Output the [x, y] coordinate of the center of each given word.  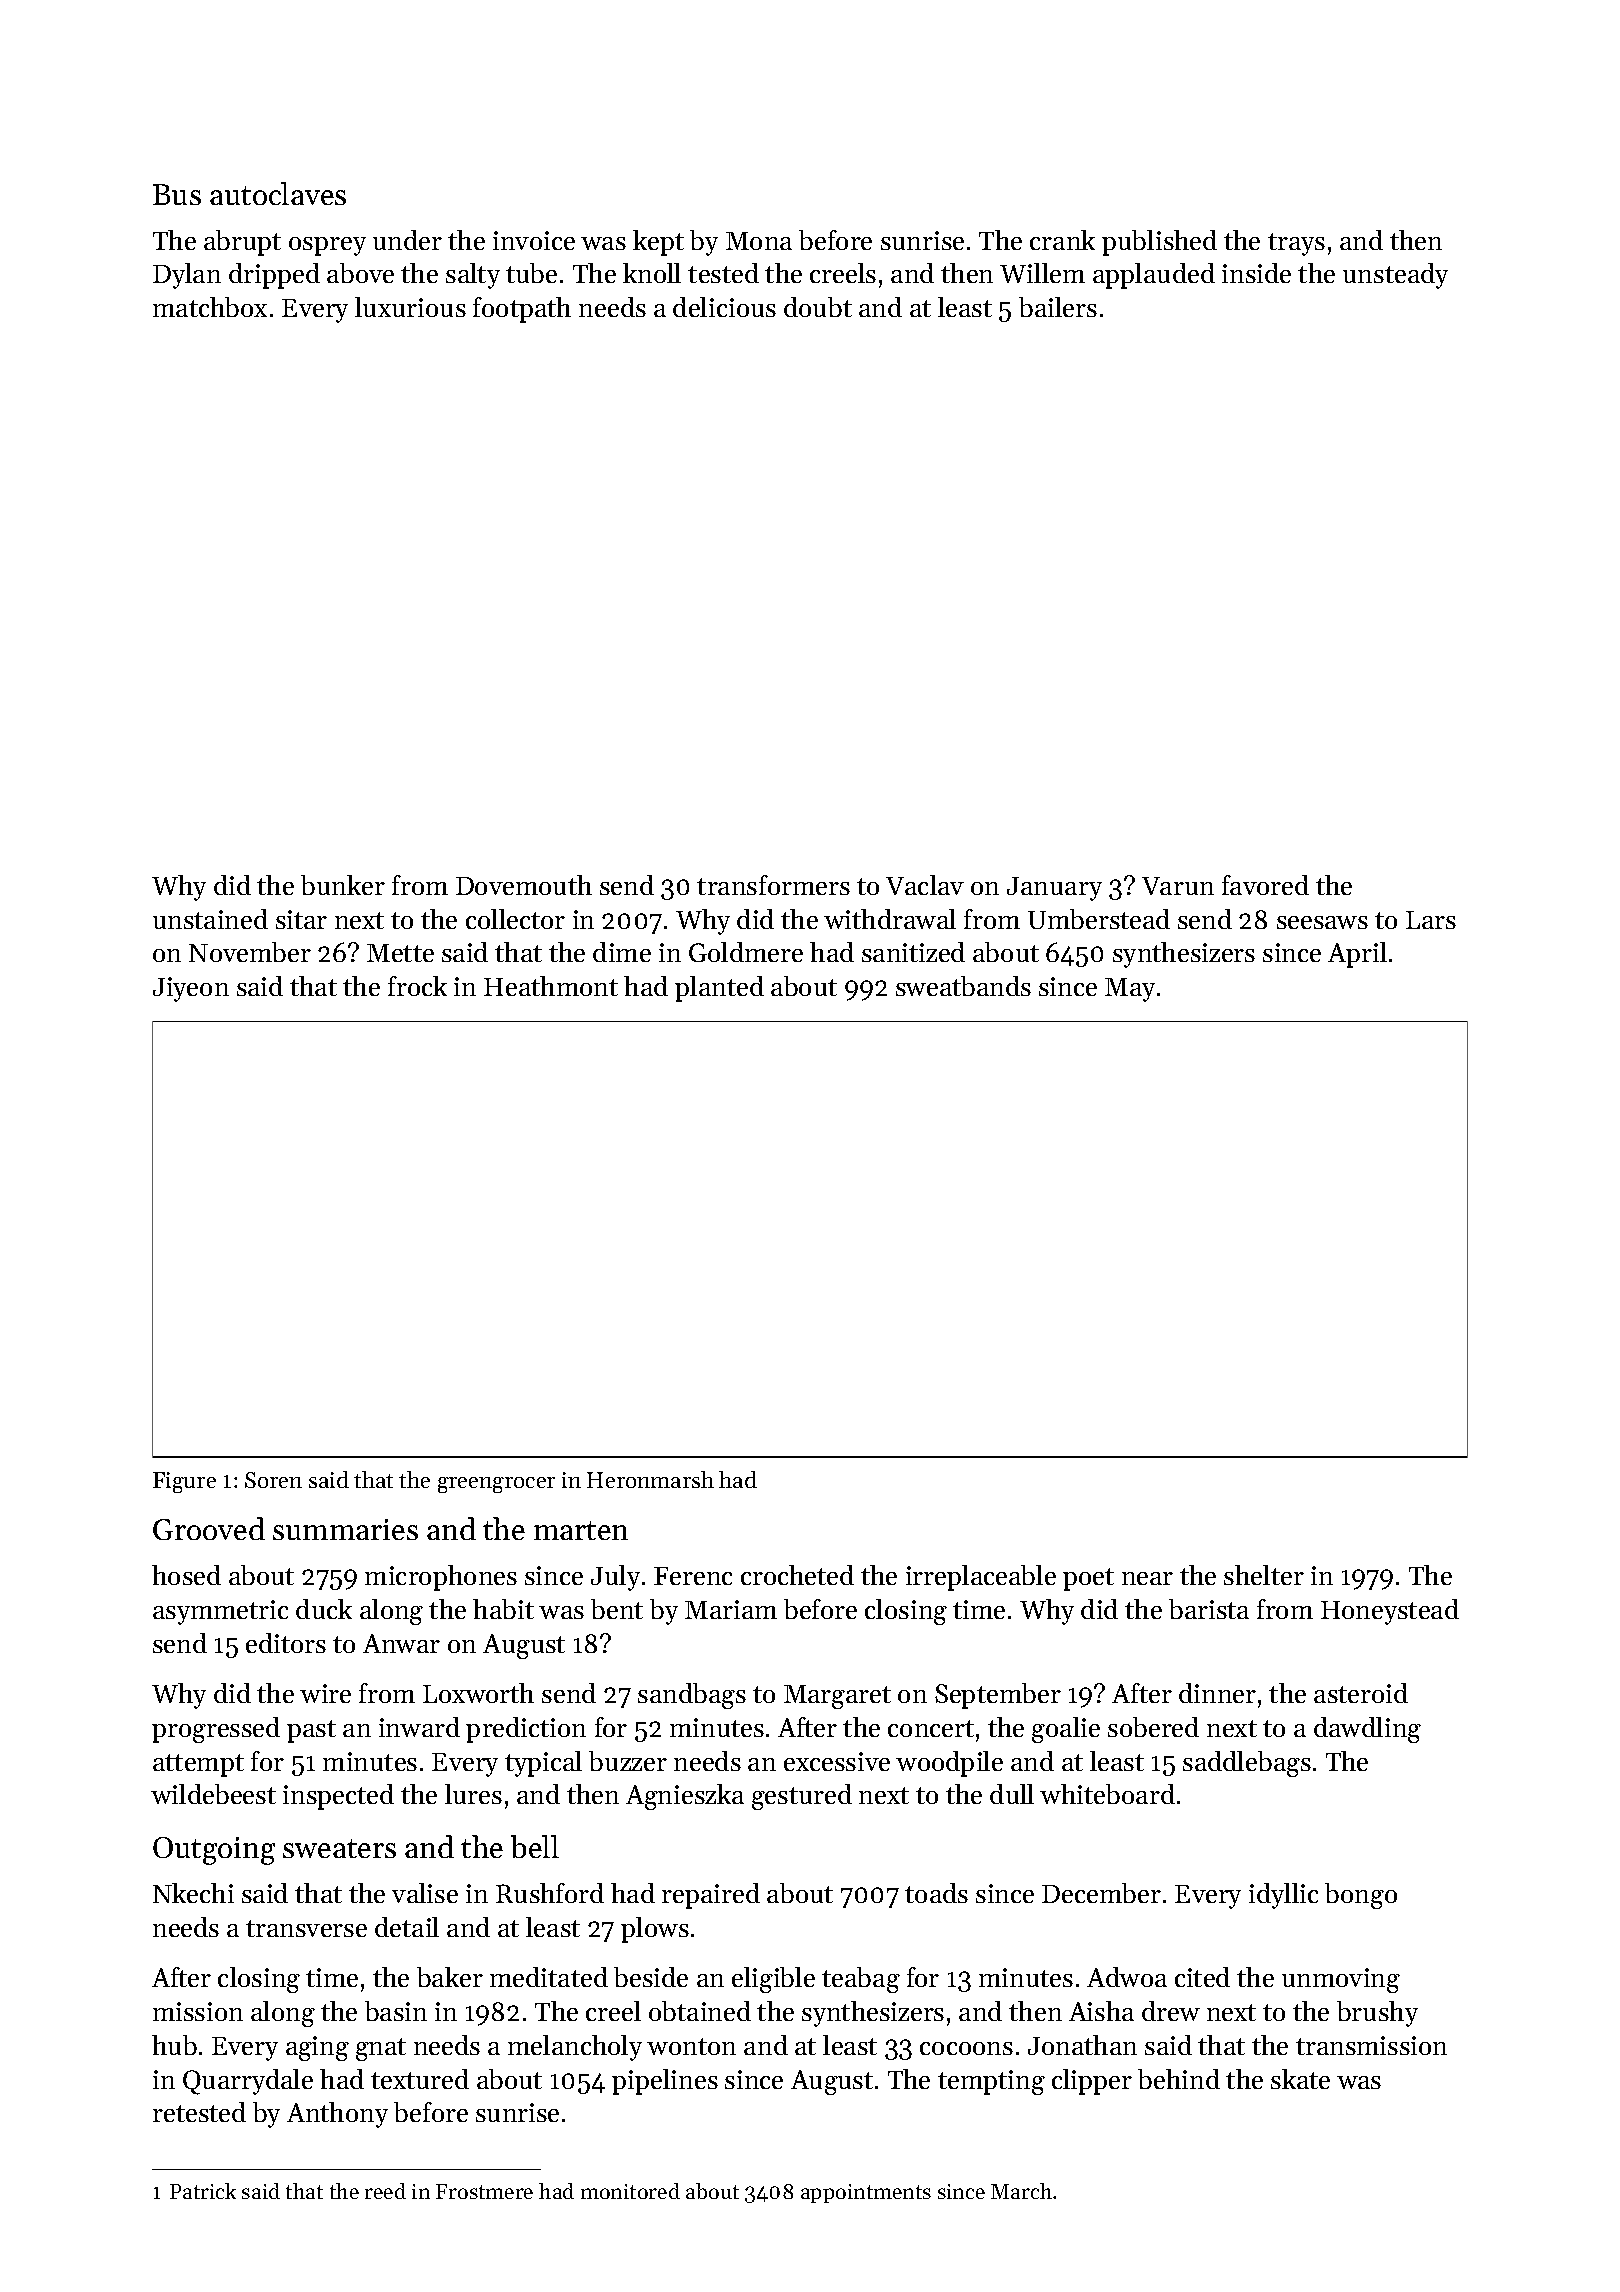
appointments [866, 2193]
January [1054, 889]
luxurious [410, 307]
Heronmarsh [650, 1479]
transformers [773, 885]
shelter [1264, 1575]
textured [420, 2079]
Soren [273, 1480]
